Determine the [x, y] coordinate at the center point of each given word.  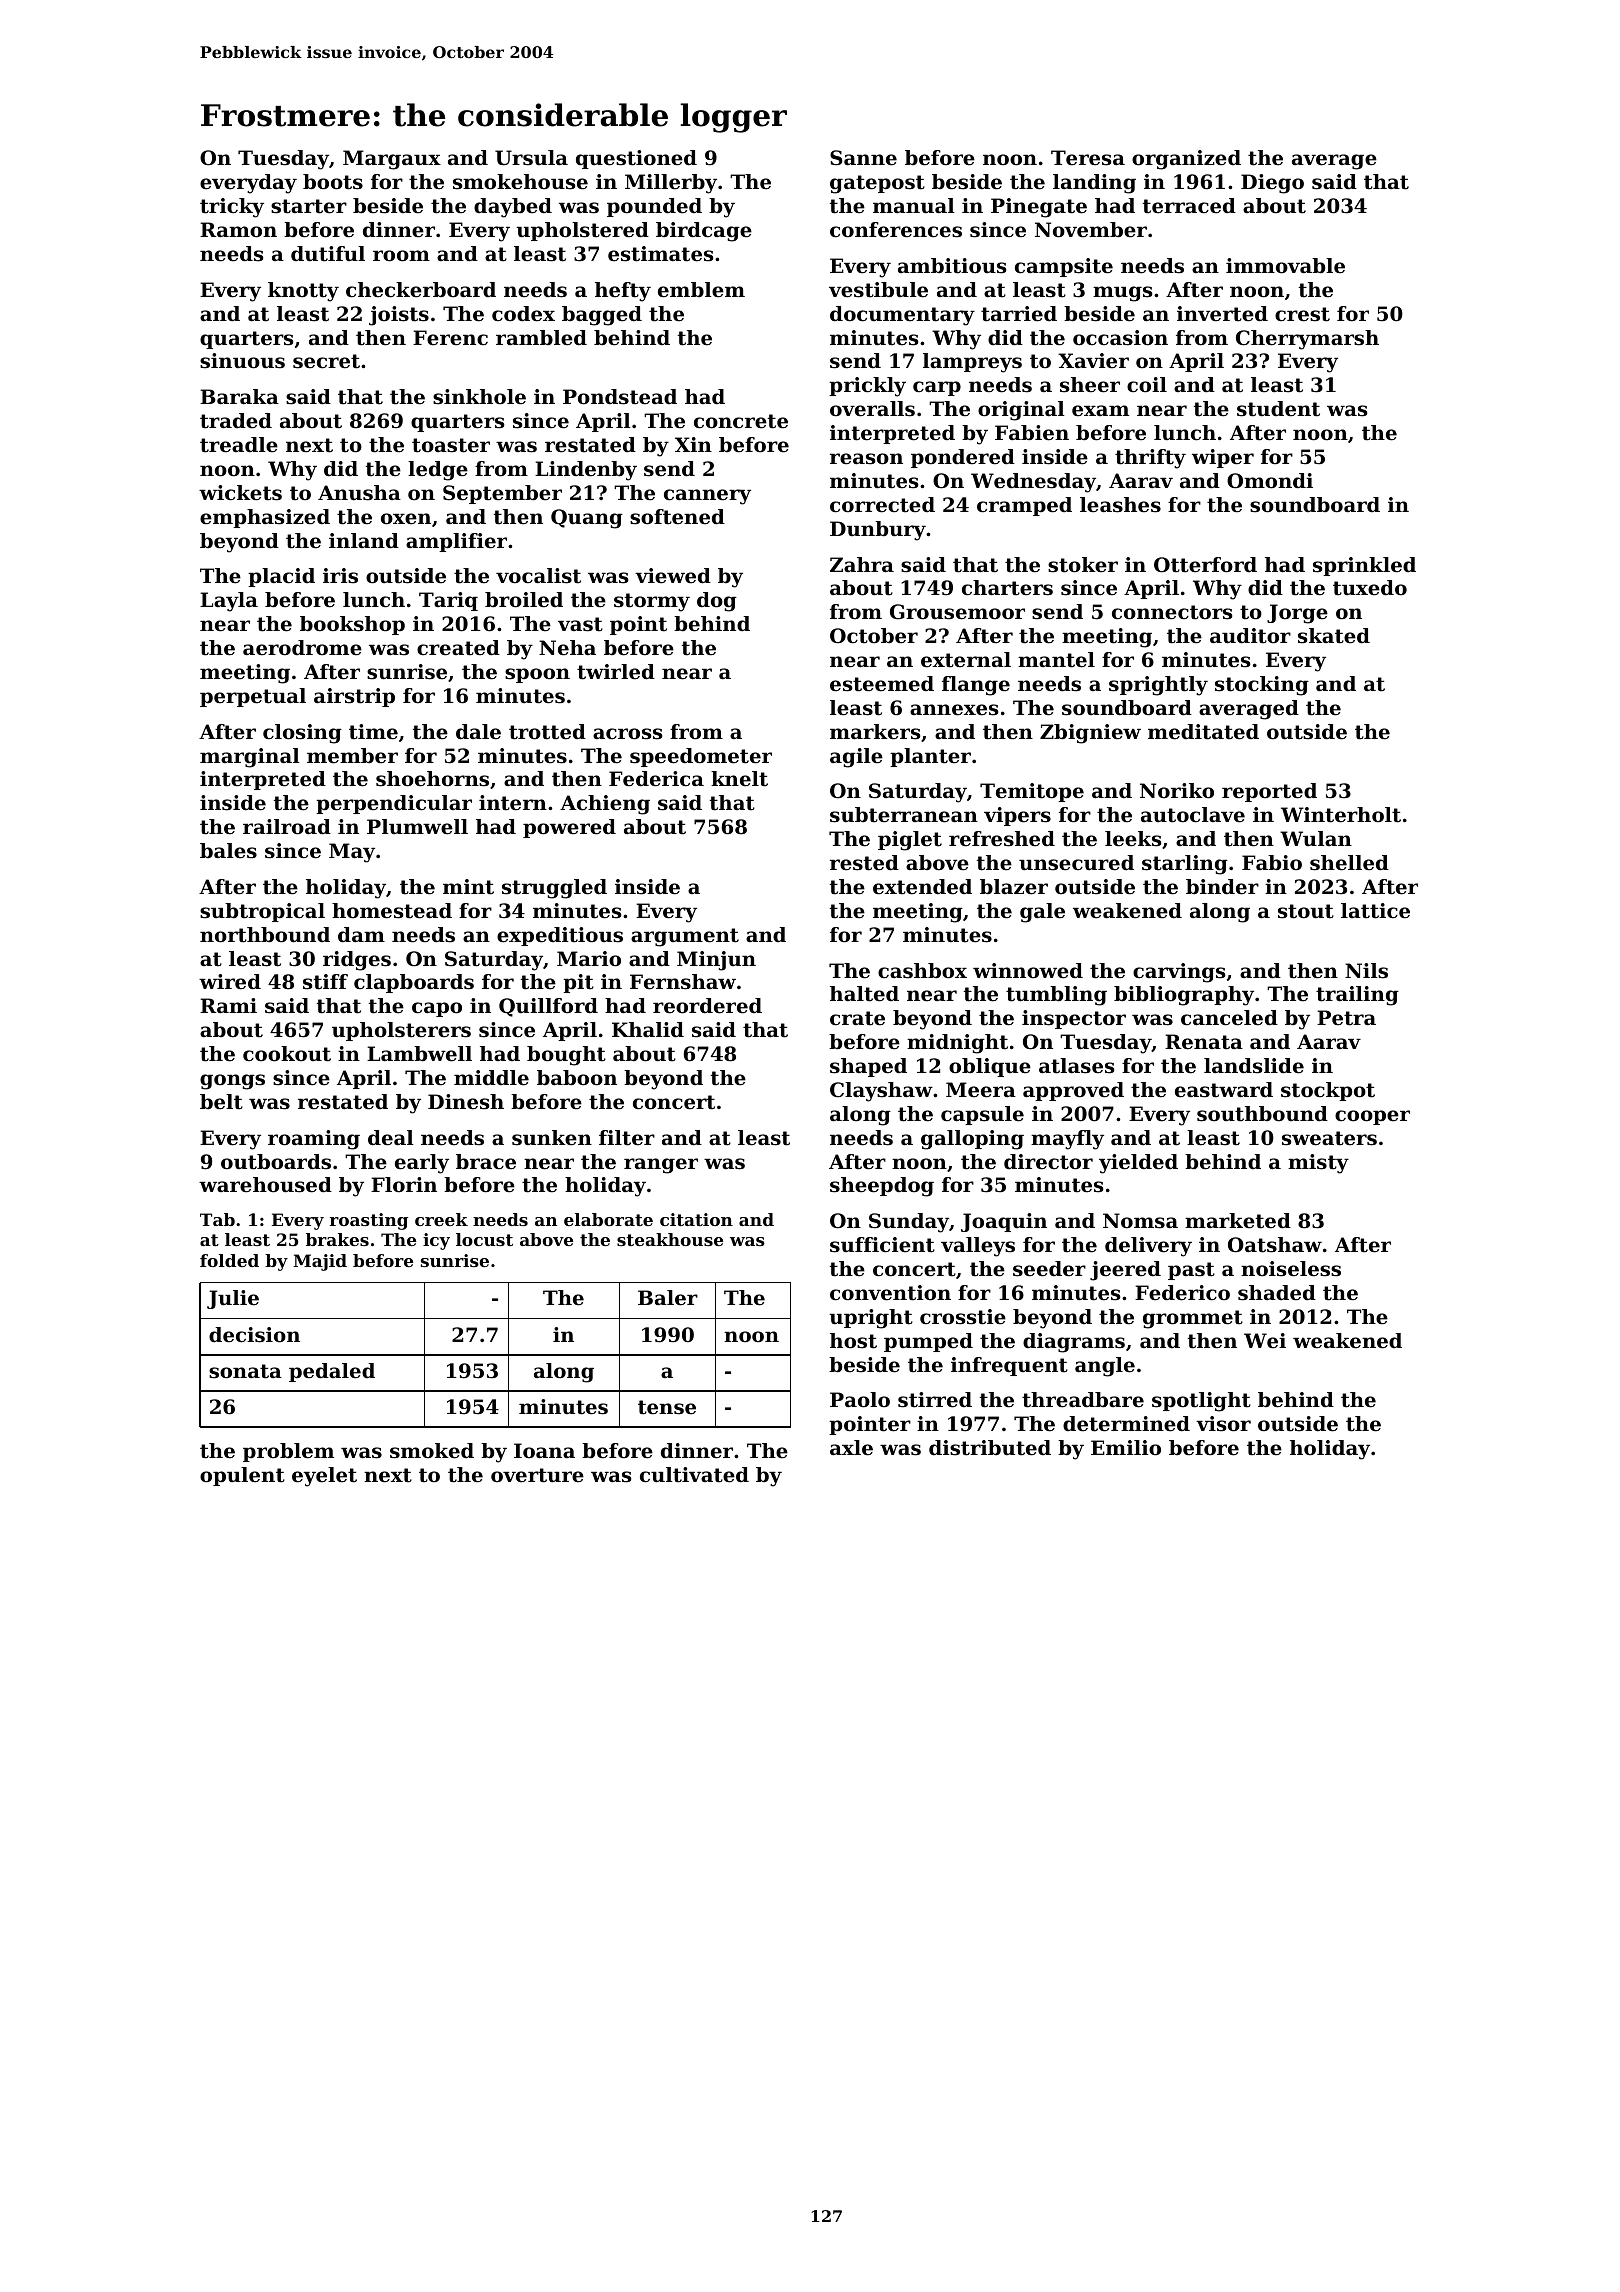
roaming [314, 1140]
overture [537, 1475]
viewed [673, 576]
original [1021, 411]
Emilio [1126, 1448]
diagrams [1074, 1343]
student [1278, 409]
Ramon [238, 230]
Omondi [1270, 481]
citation [696, 1219]
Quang [587, 519]
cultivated [694, 1475]
